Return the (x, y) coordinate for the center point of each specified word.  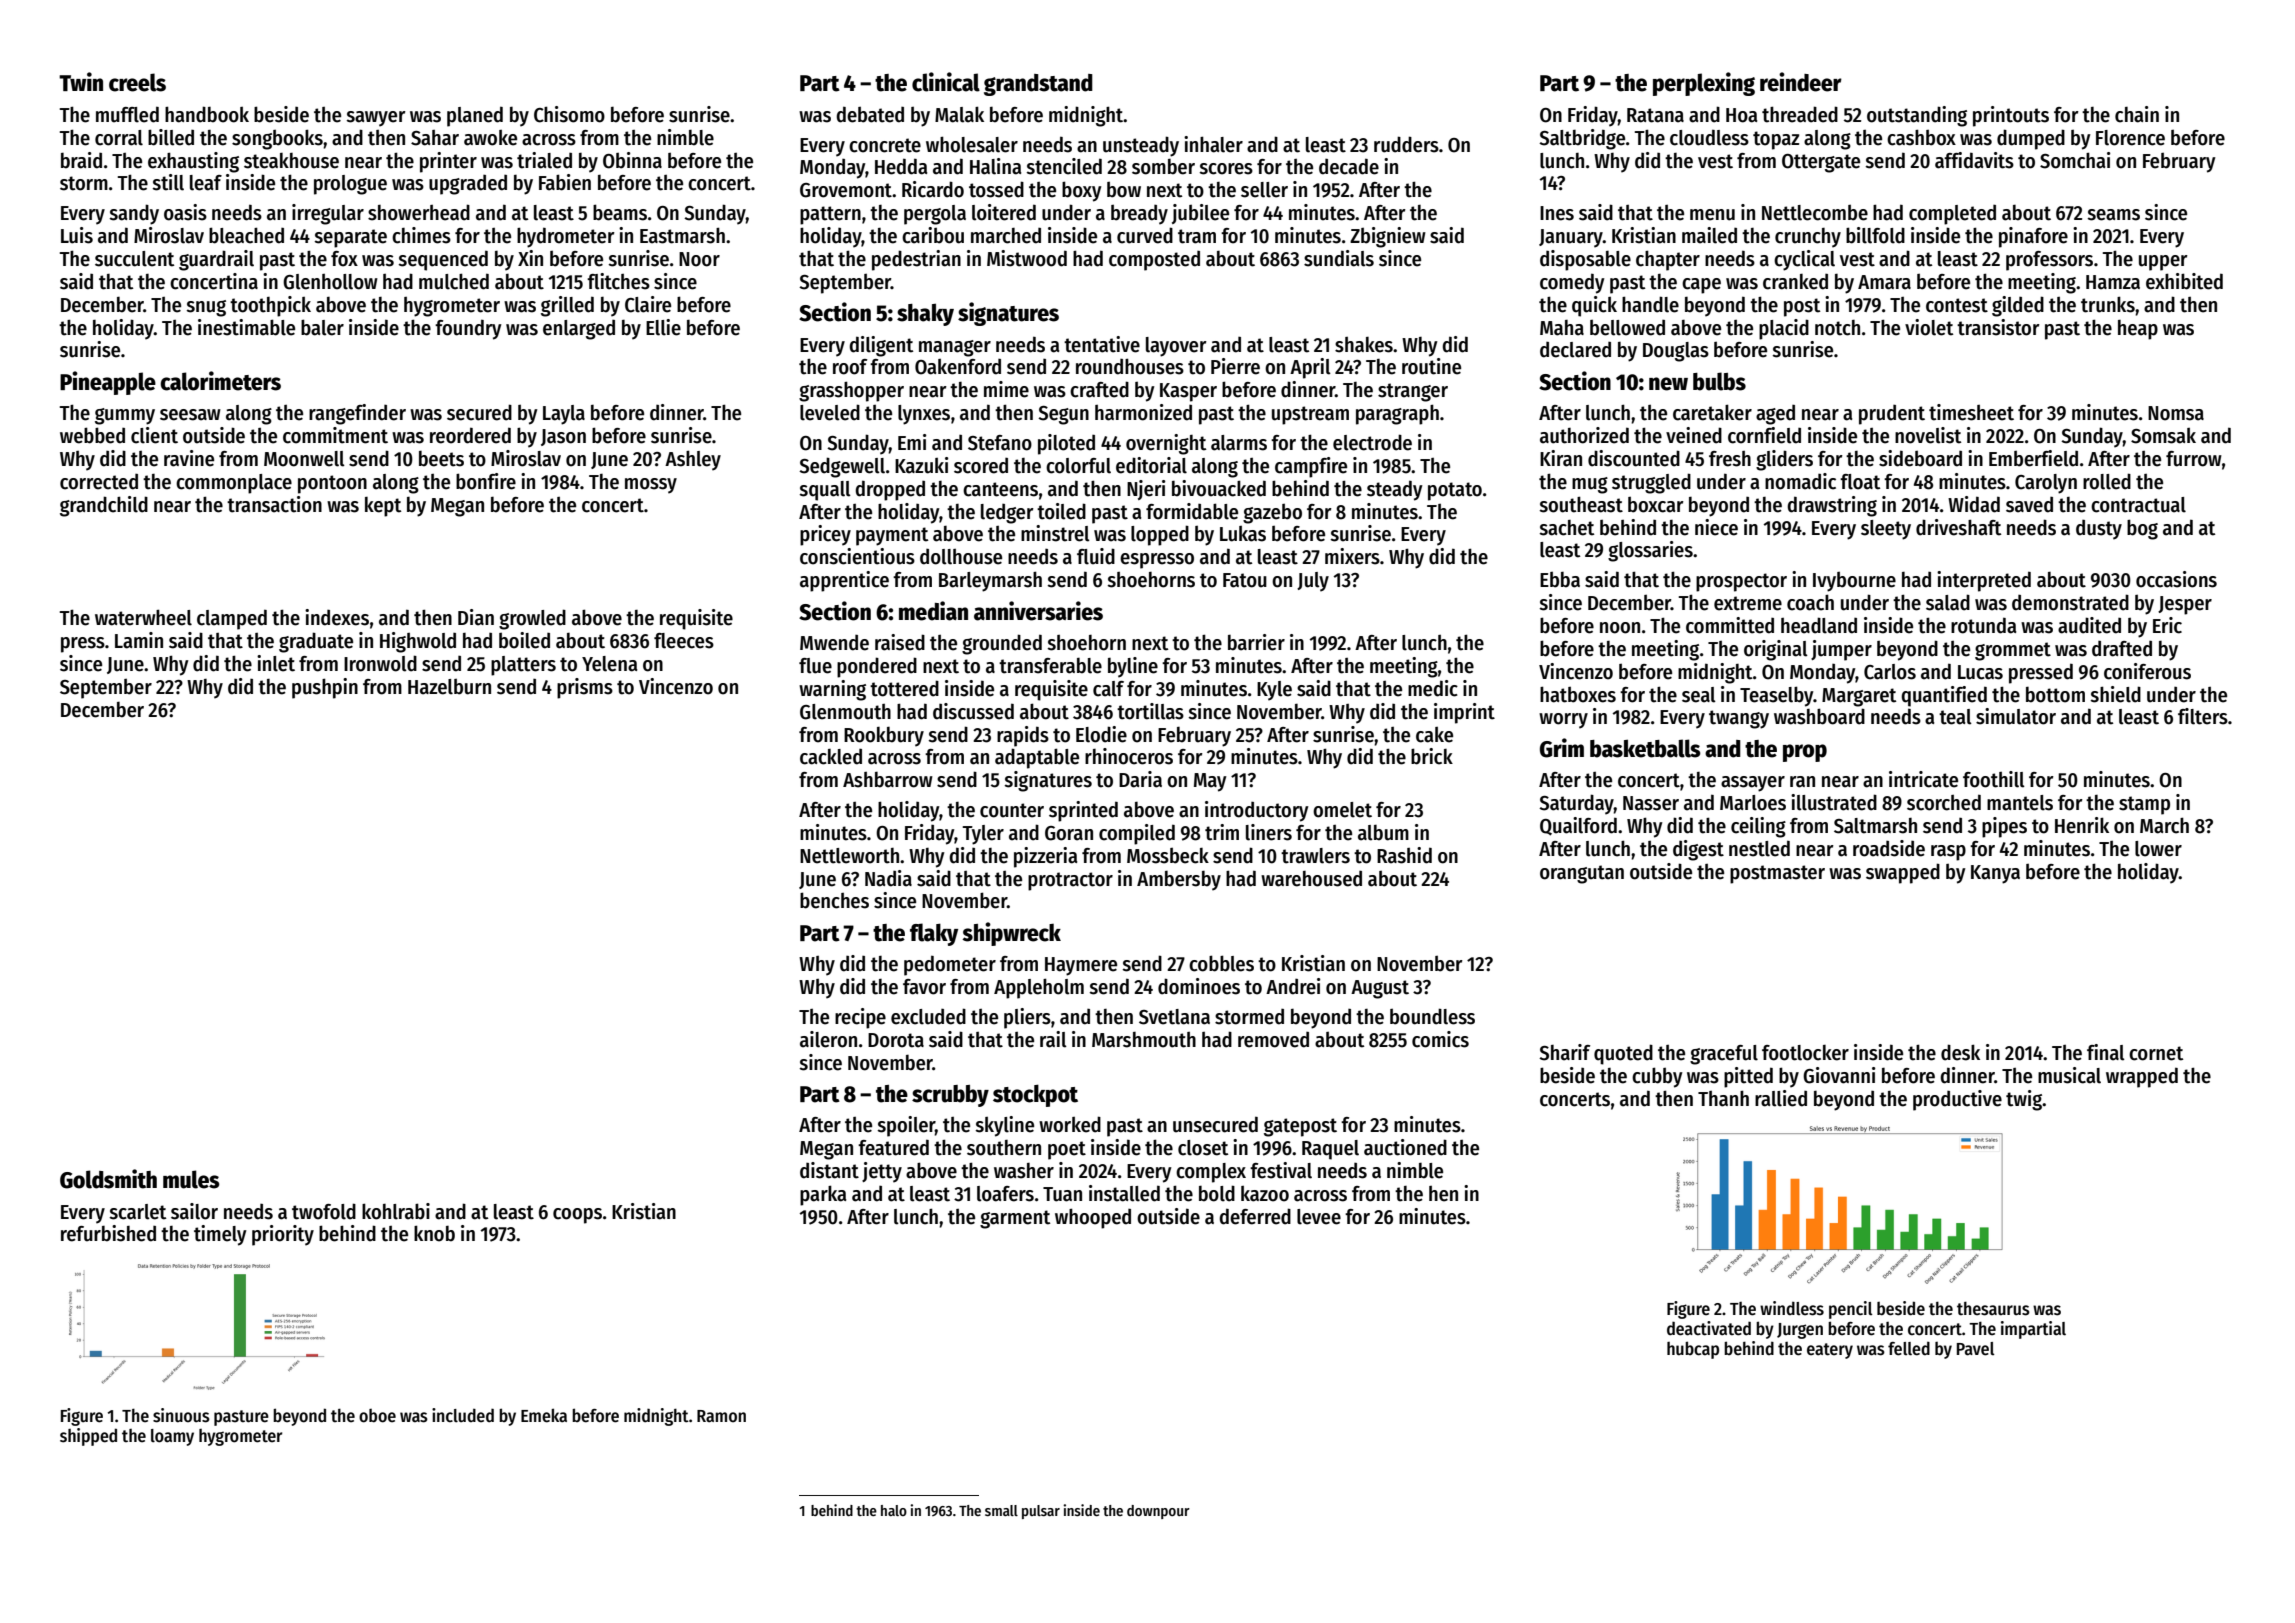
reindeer (1801, 82)
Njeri (1146, 490)
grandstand (1038, 85)
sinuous (181, 1415)
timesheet (1971, 412)
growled (532, 619)
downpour (1158, 1512)
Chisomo (569, 114)
